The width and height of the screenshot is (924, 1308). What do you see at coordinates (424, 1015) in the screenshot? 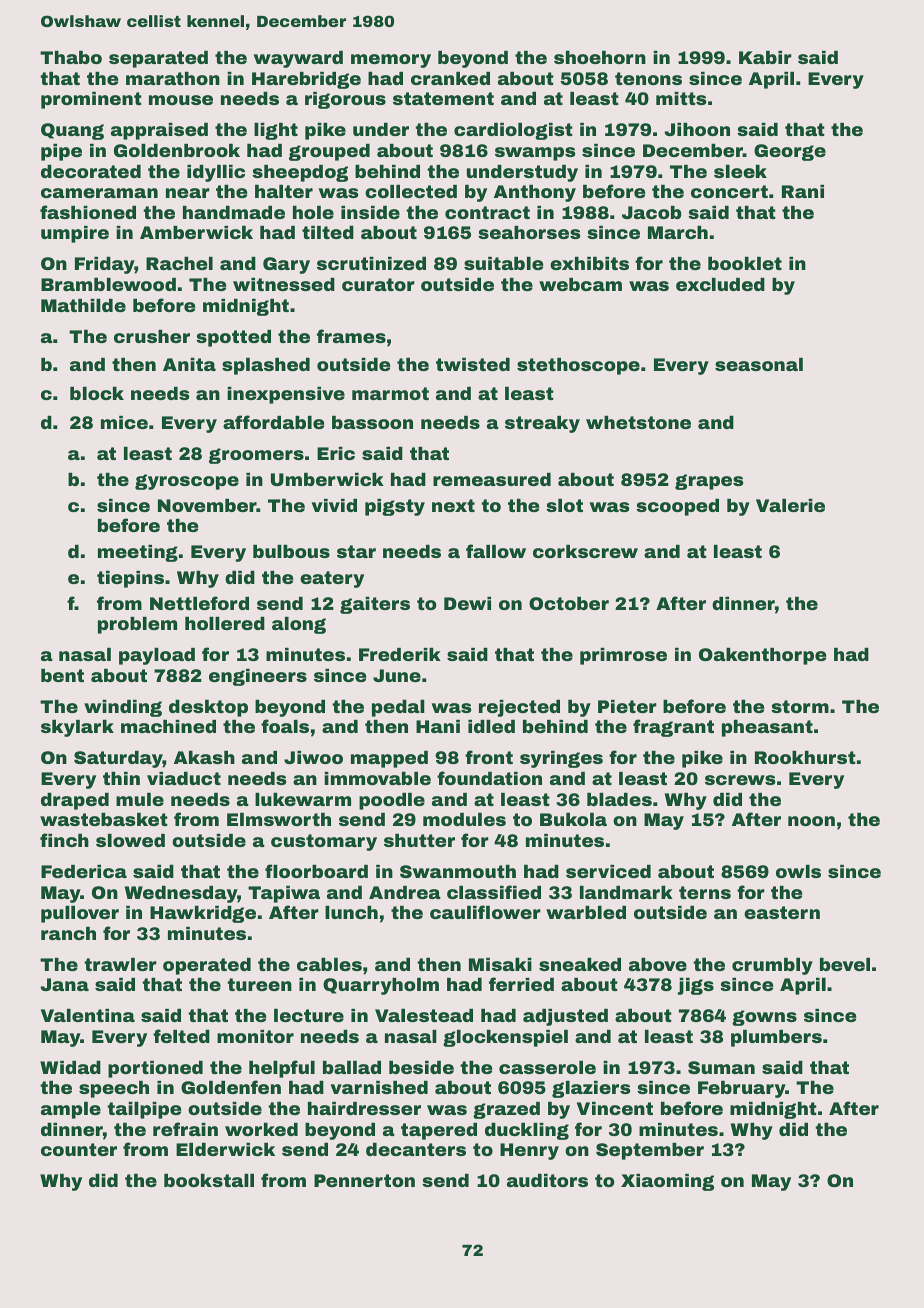
I see `Valestead` at bounding box center [424, 1015].
